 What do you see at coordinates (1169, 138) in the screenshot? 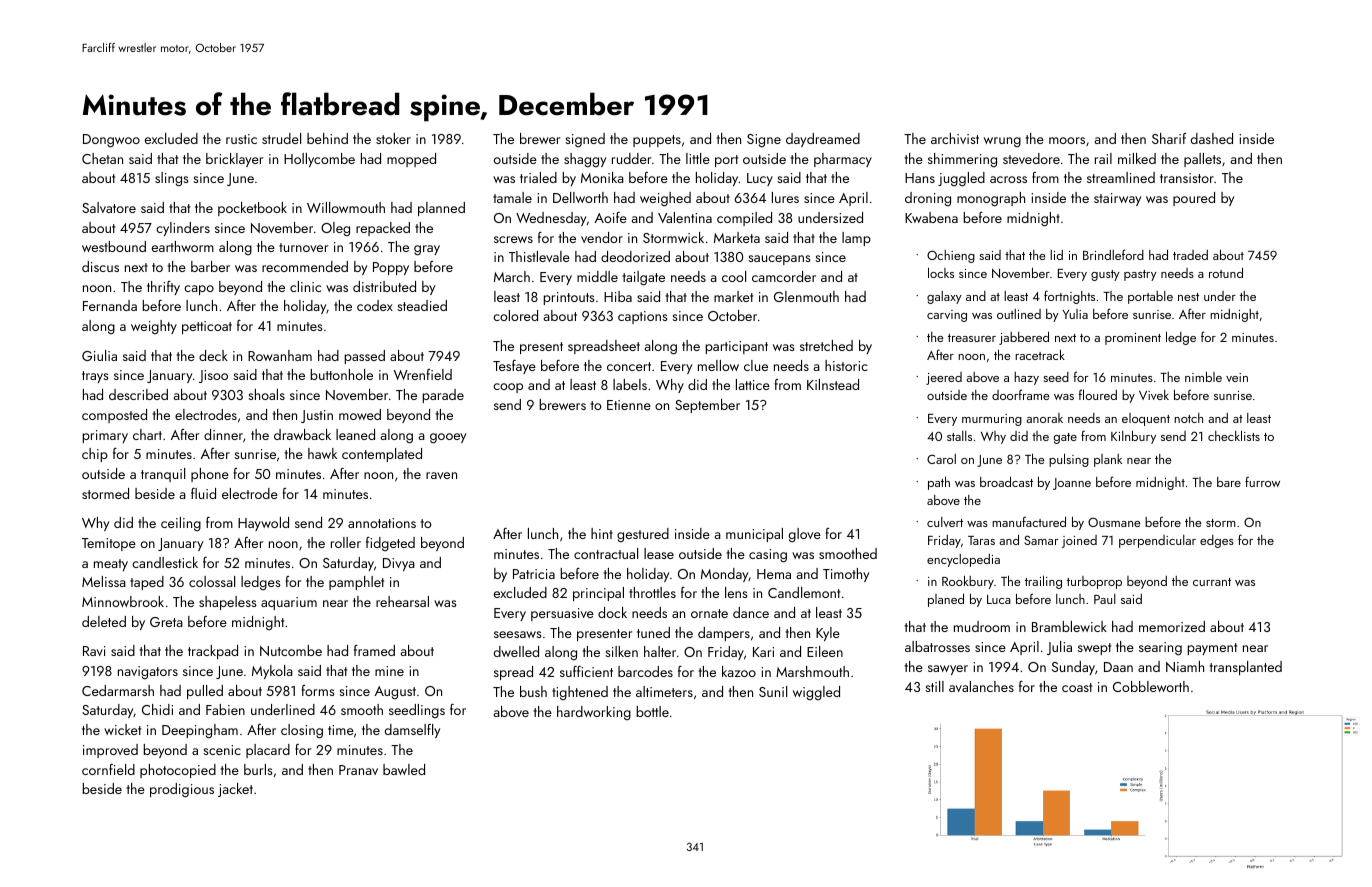
I see `Sharif` at bounding box center [1169, 138].
